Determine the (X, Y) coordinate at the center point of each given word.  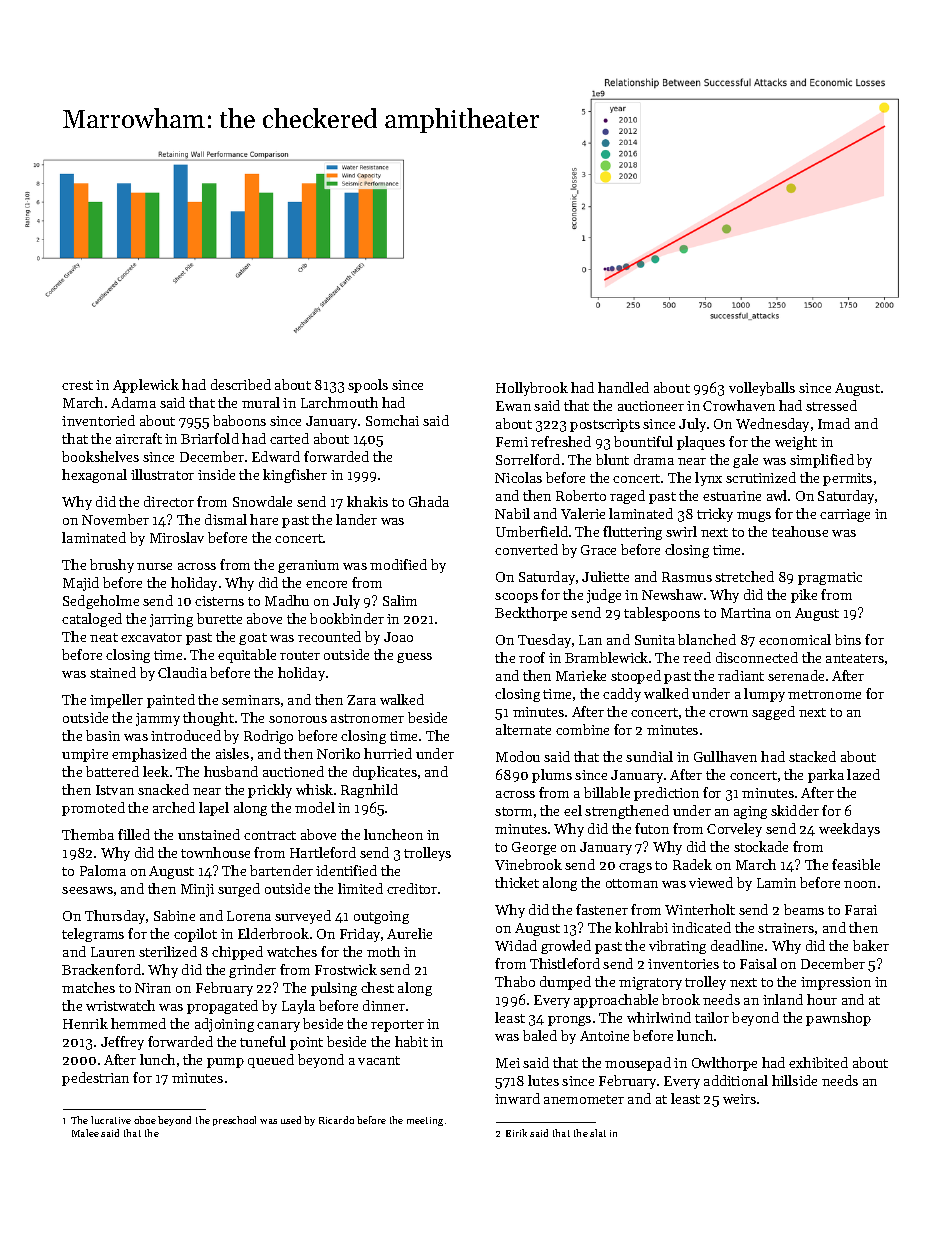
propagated (222, 1007)
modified (398, 564)
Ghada (429, 501)
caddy (622, 695)
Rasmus (687, 577)
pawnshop (838, 1019)
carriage (845, 515)
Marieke (581, 675)
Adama (133, 402)
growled (566, 947)
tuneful (263, 1041)
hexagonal (94, 476)
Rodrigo (268, 737)
